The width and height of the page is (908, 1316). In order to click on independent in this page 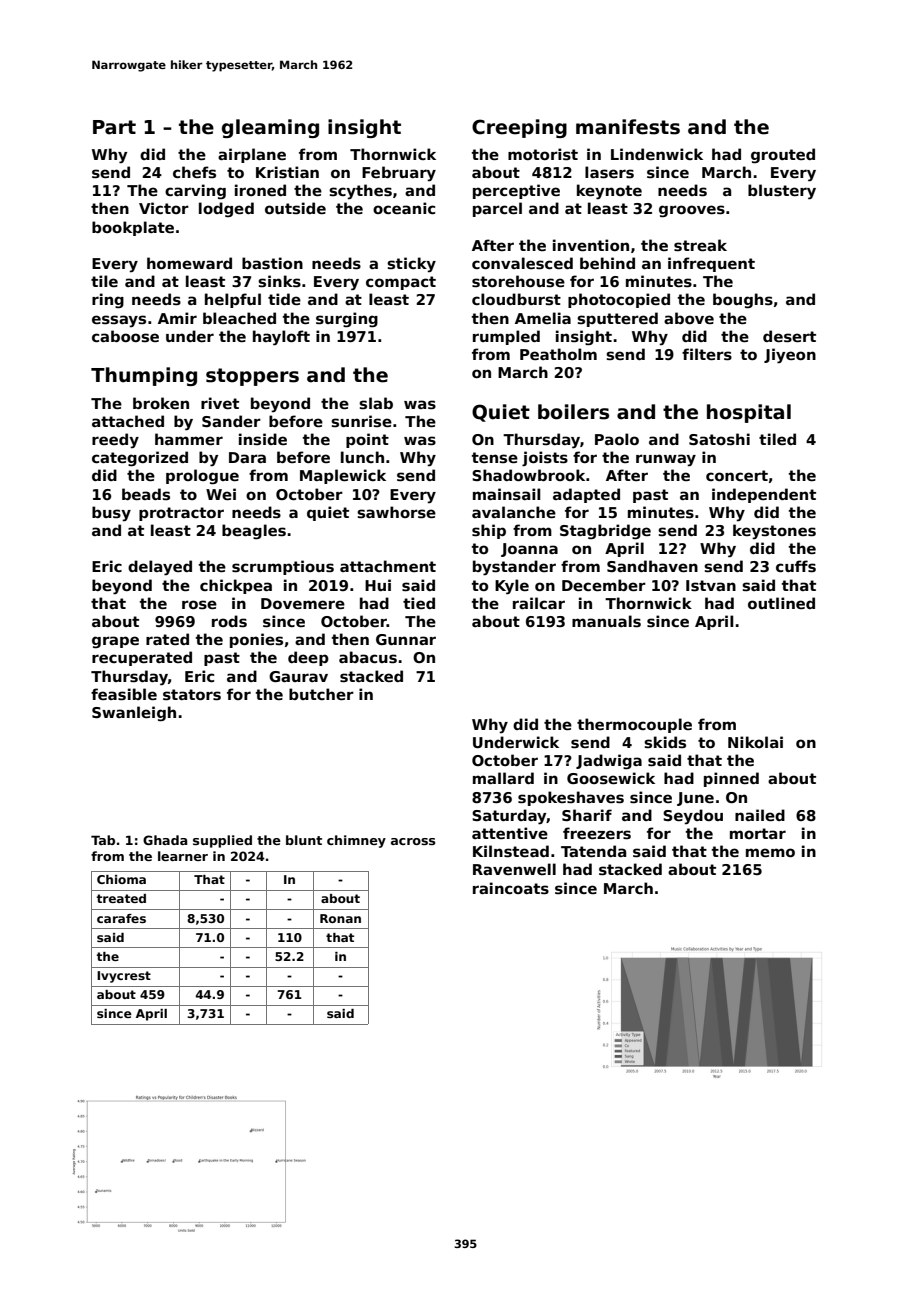, I will do `click(764, 495)`.
